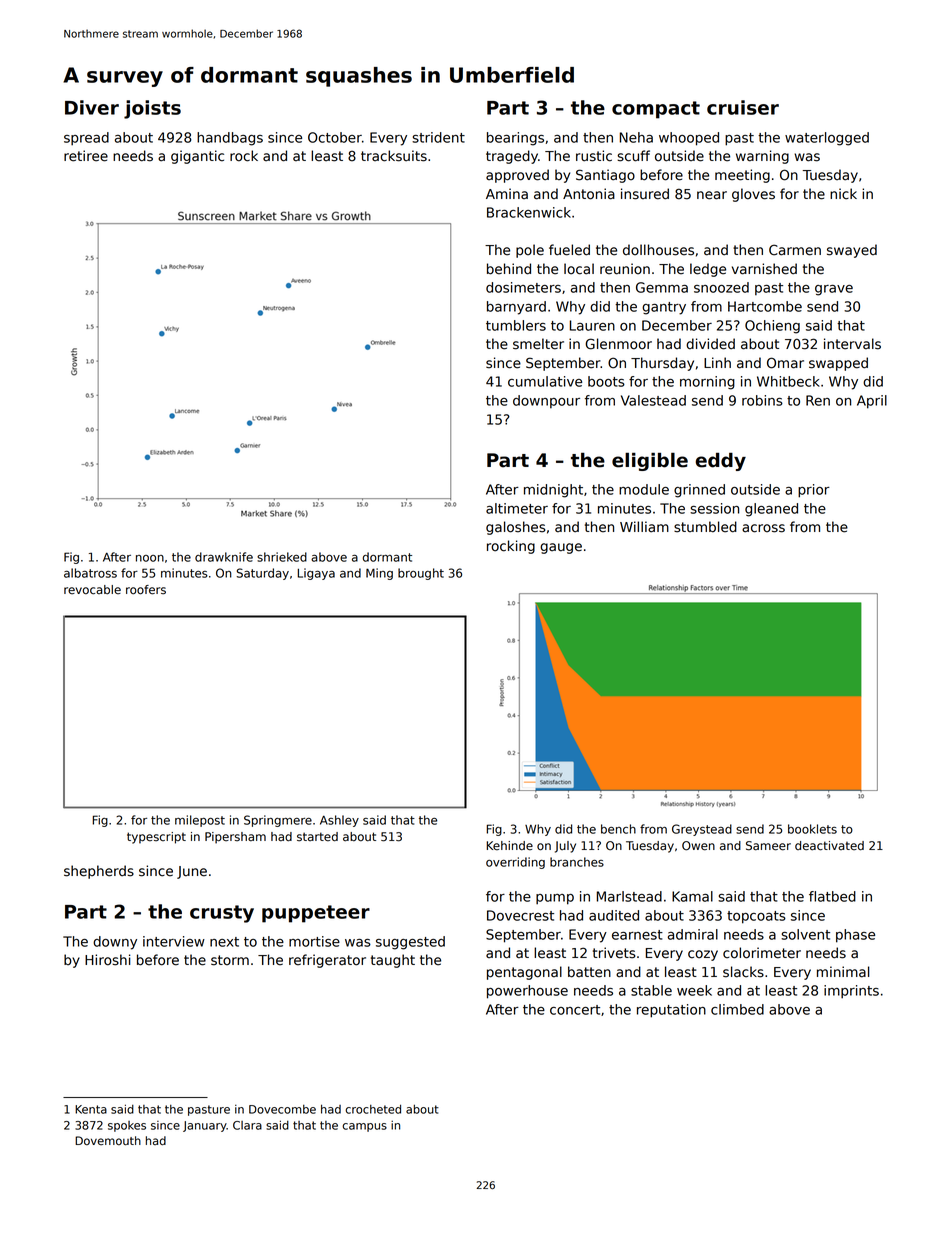 Image resolution: width=952 pixels, height=1233 pixels. What do you see at coordinates (827, 139) in the page?
I see `waterlogged` at bounding box center [827, 139].
